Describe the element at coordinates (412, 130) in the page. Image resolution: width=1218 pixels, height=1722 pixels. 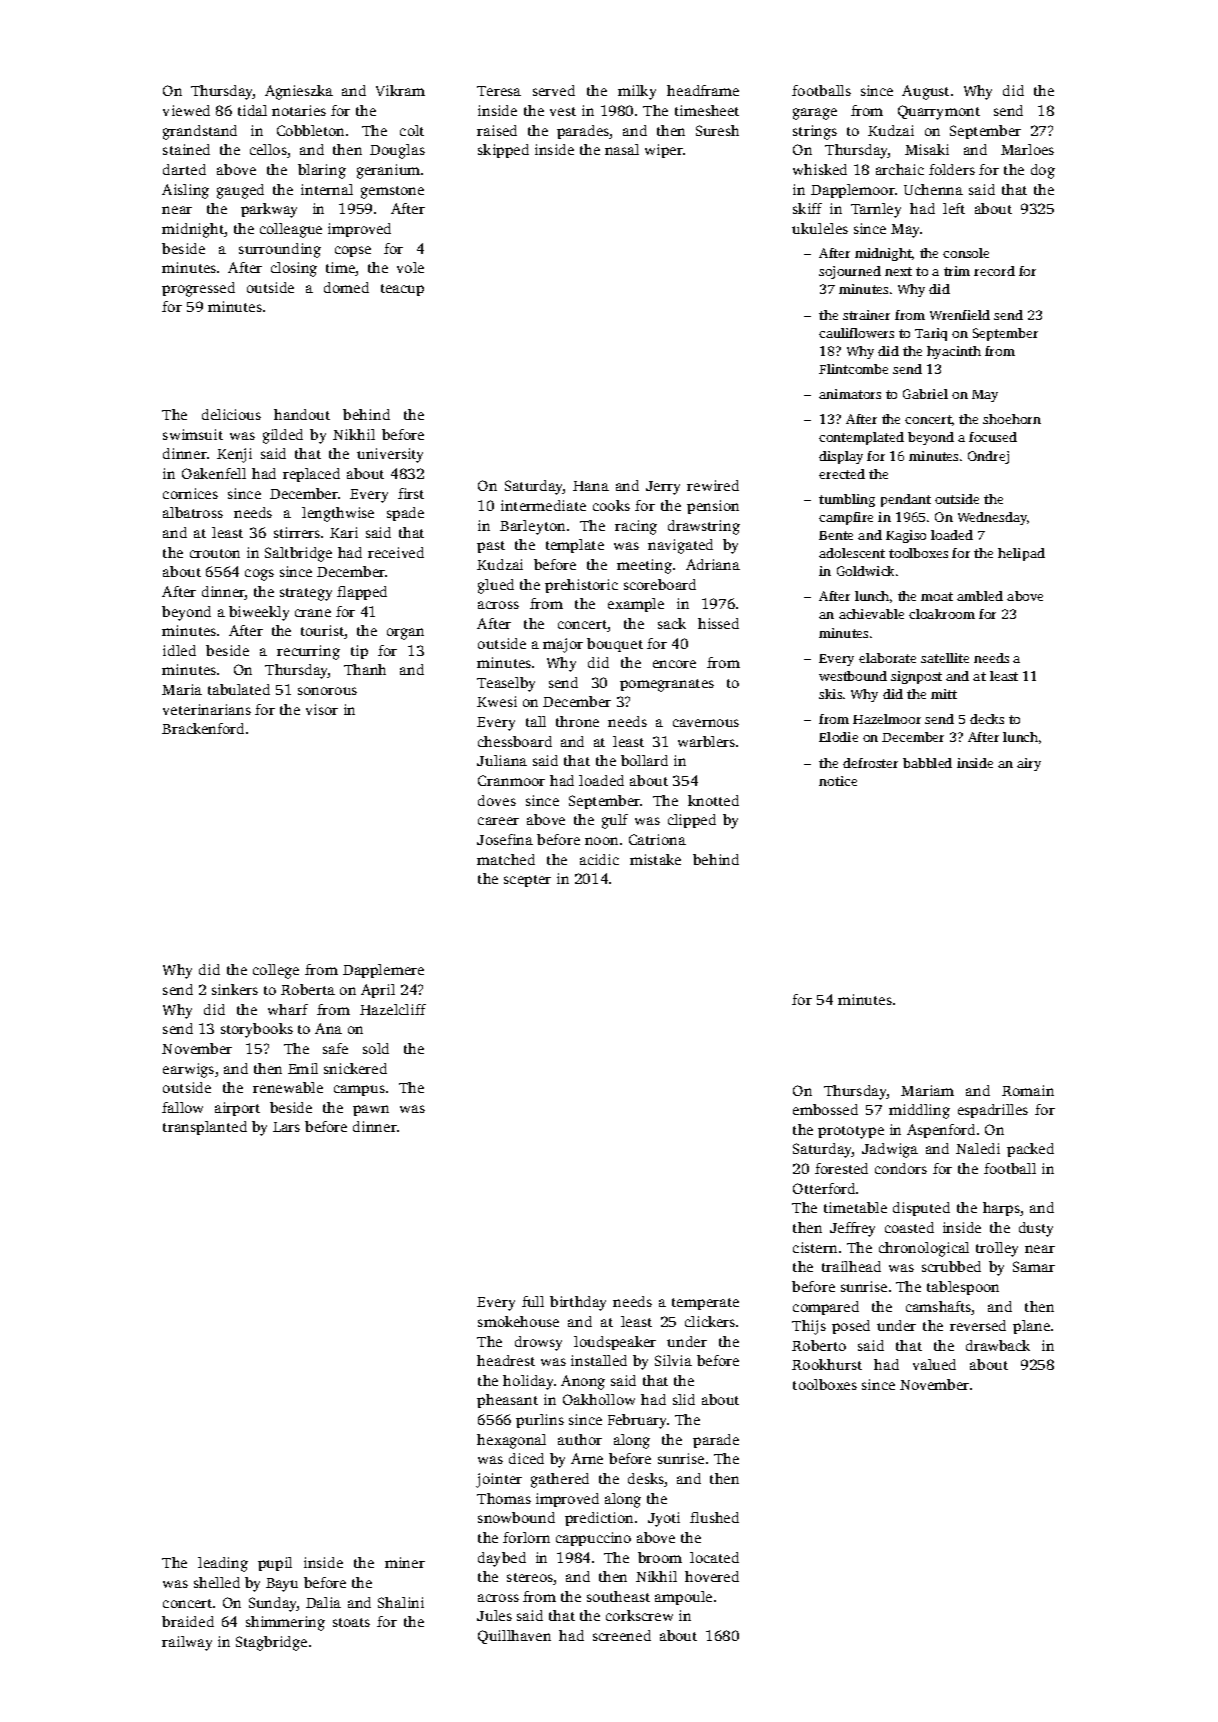
I see `colt` at that location.
